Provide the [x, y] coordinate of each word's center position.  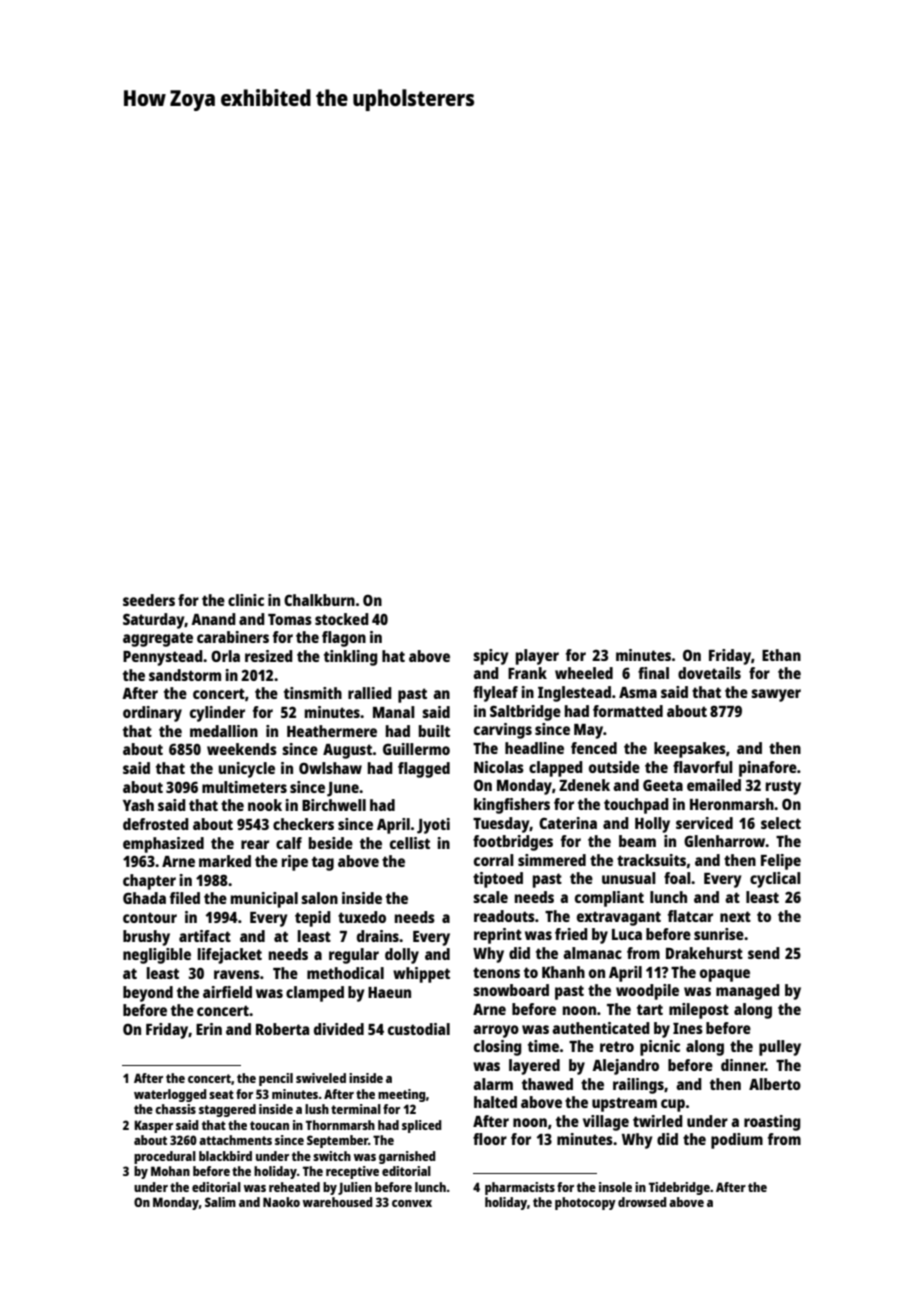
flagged [424, 770]
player [537, 657]
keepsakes [690, 750]
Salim [220, 1202]
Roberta [282, 1029]
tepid [313, 919]
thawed [547, 1084]
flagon [344, 639]
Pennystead [163, 658]
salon [319, 898]
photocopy [585, 1203]
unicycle [246, 770]
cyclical [775, 880]
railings [638, 1086]
